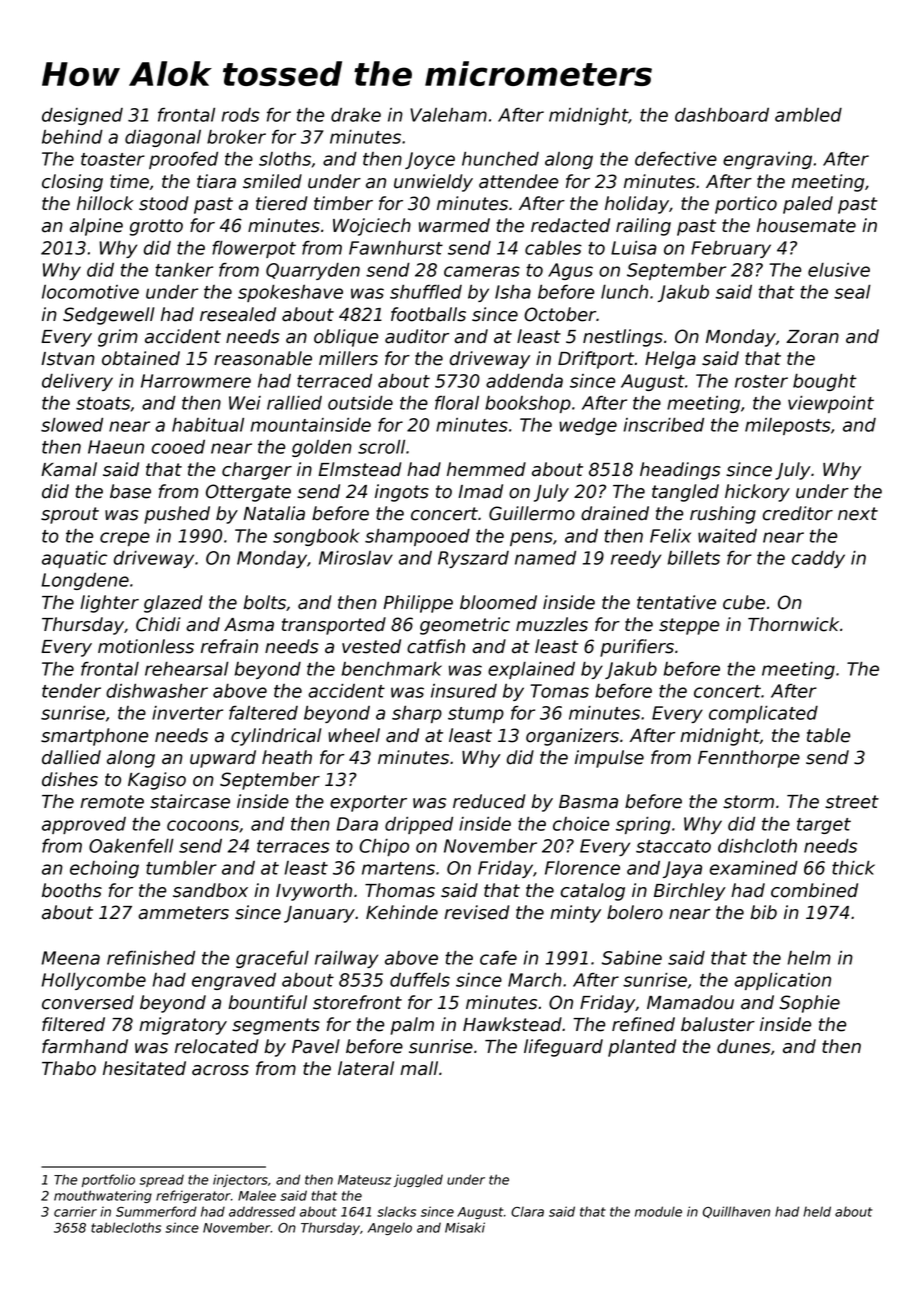  Describe the element at coordinates (798, 513) in the screenshot. I see `creditor` at that location.
